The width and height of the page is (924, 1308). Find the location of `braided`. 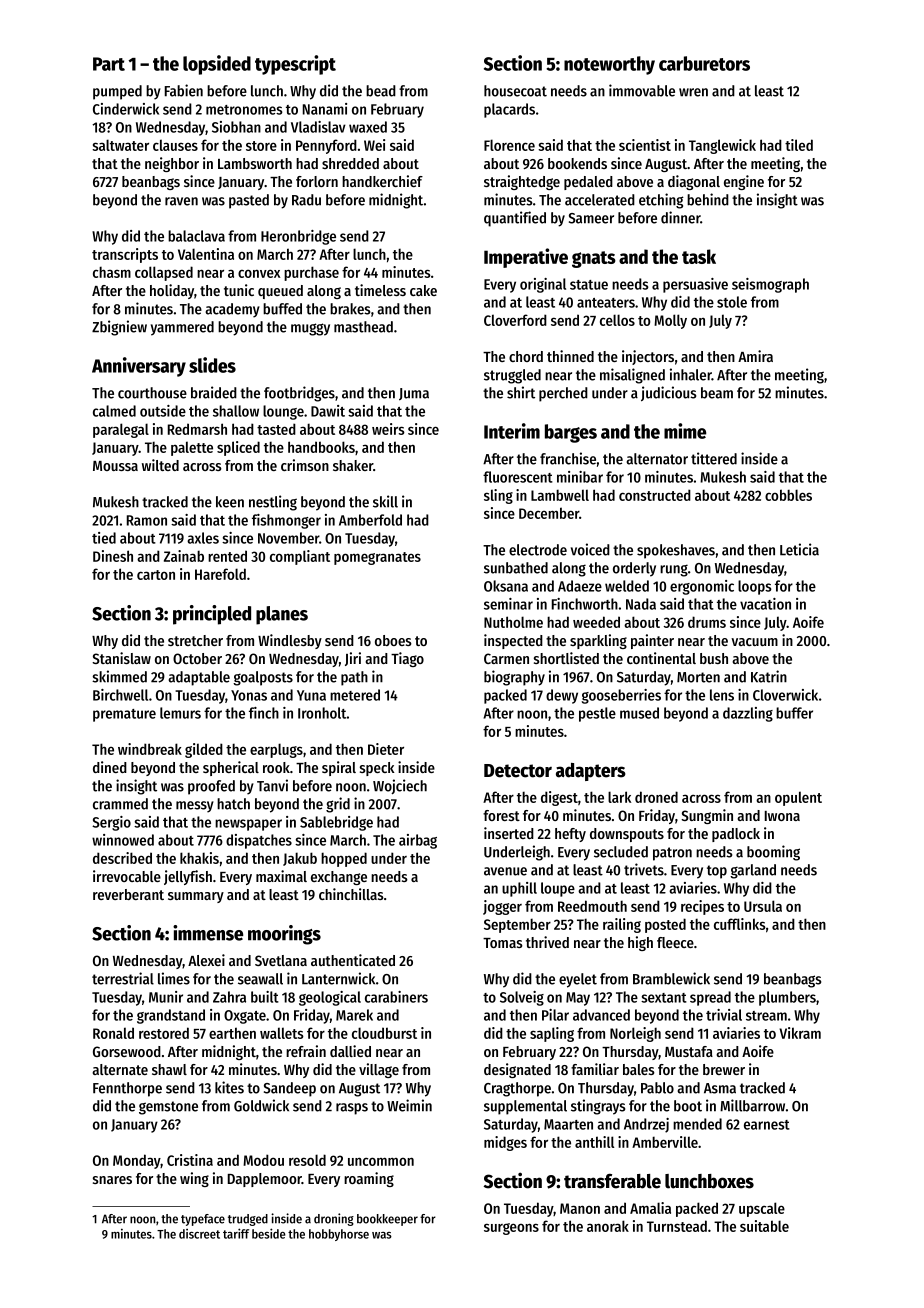

braided is located at coordinates (214, 392).
